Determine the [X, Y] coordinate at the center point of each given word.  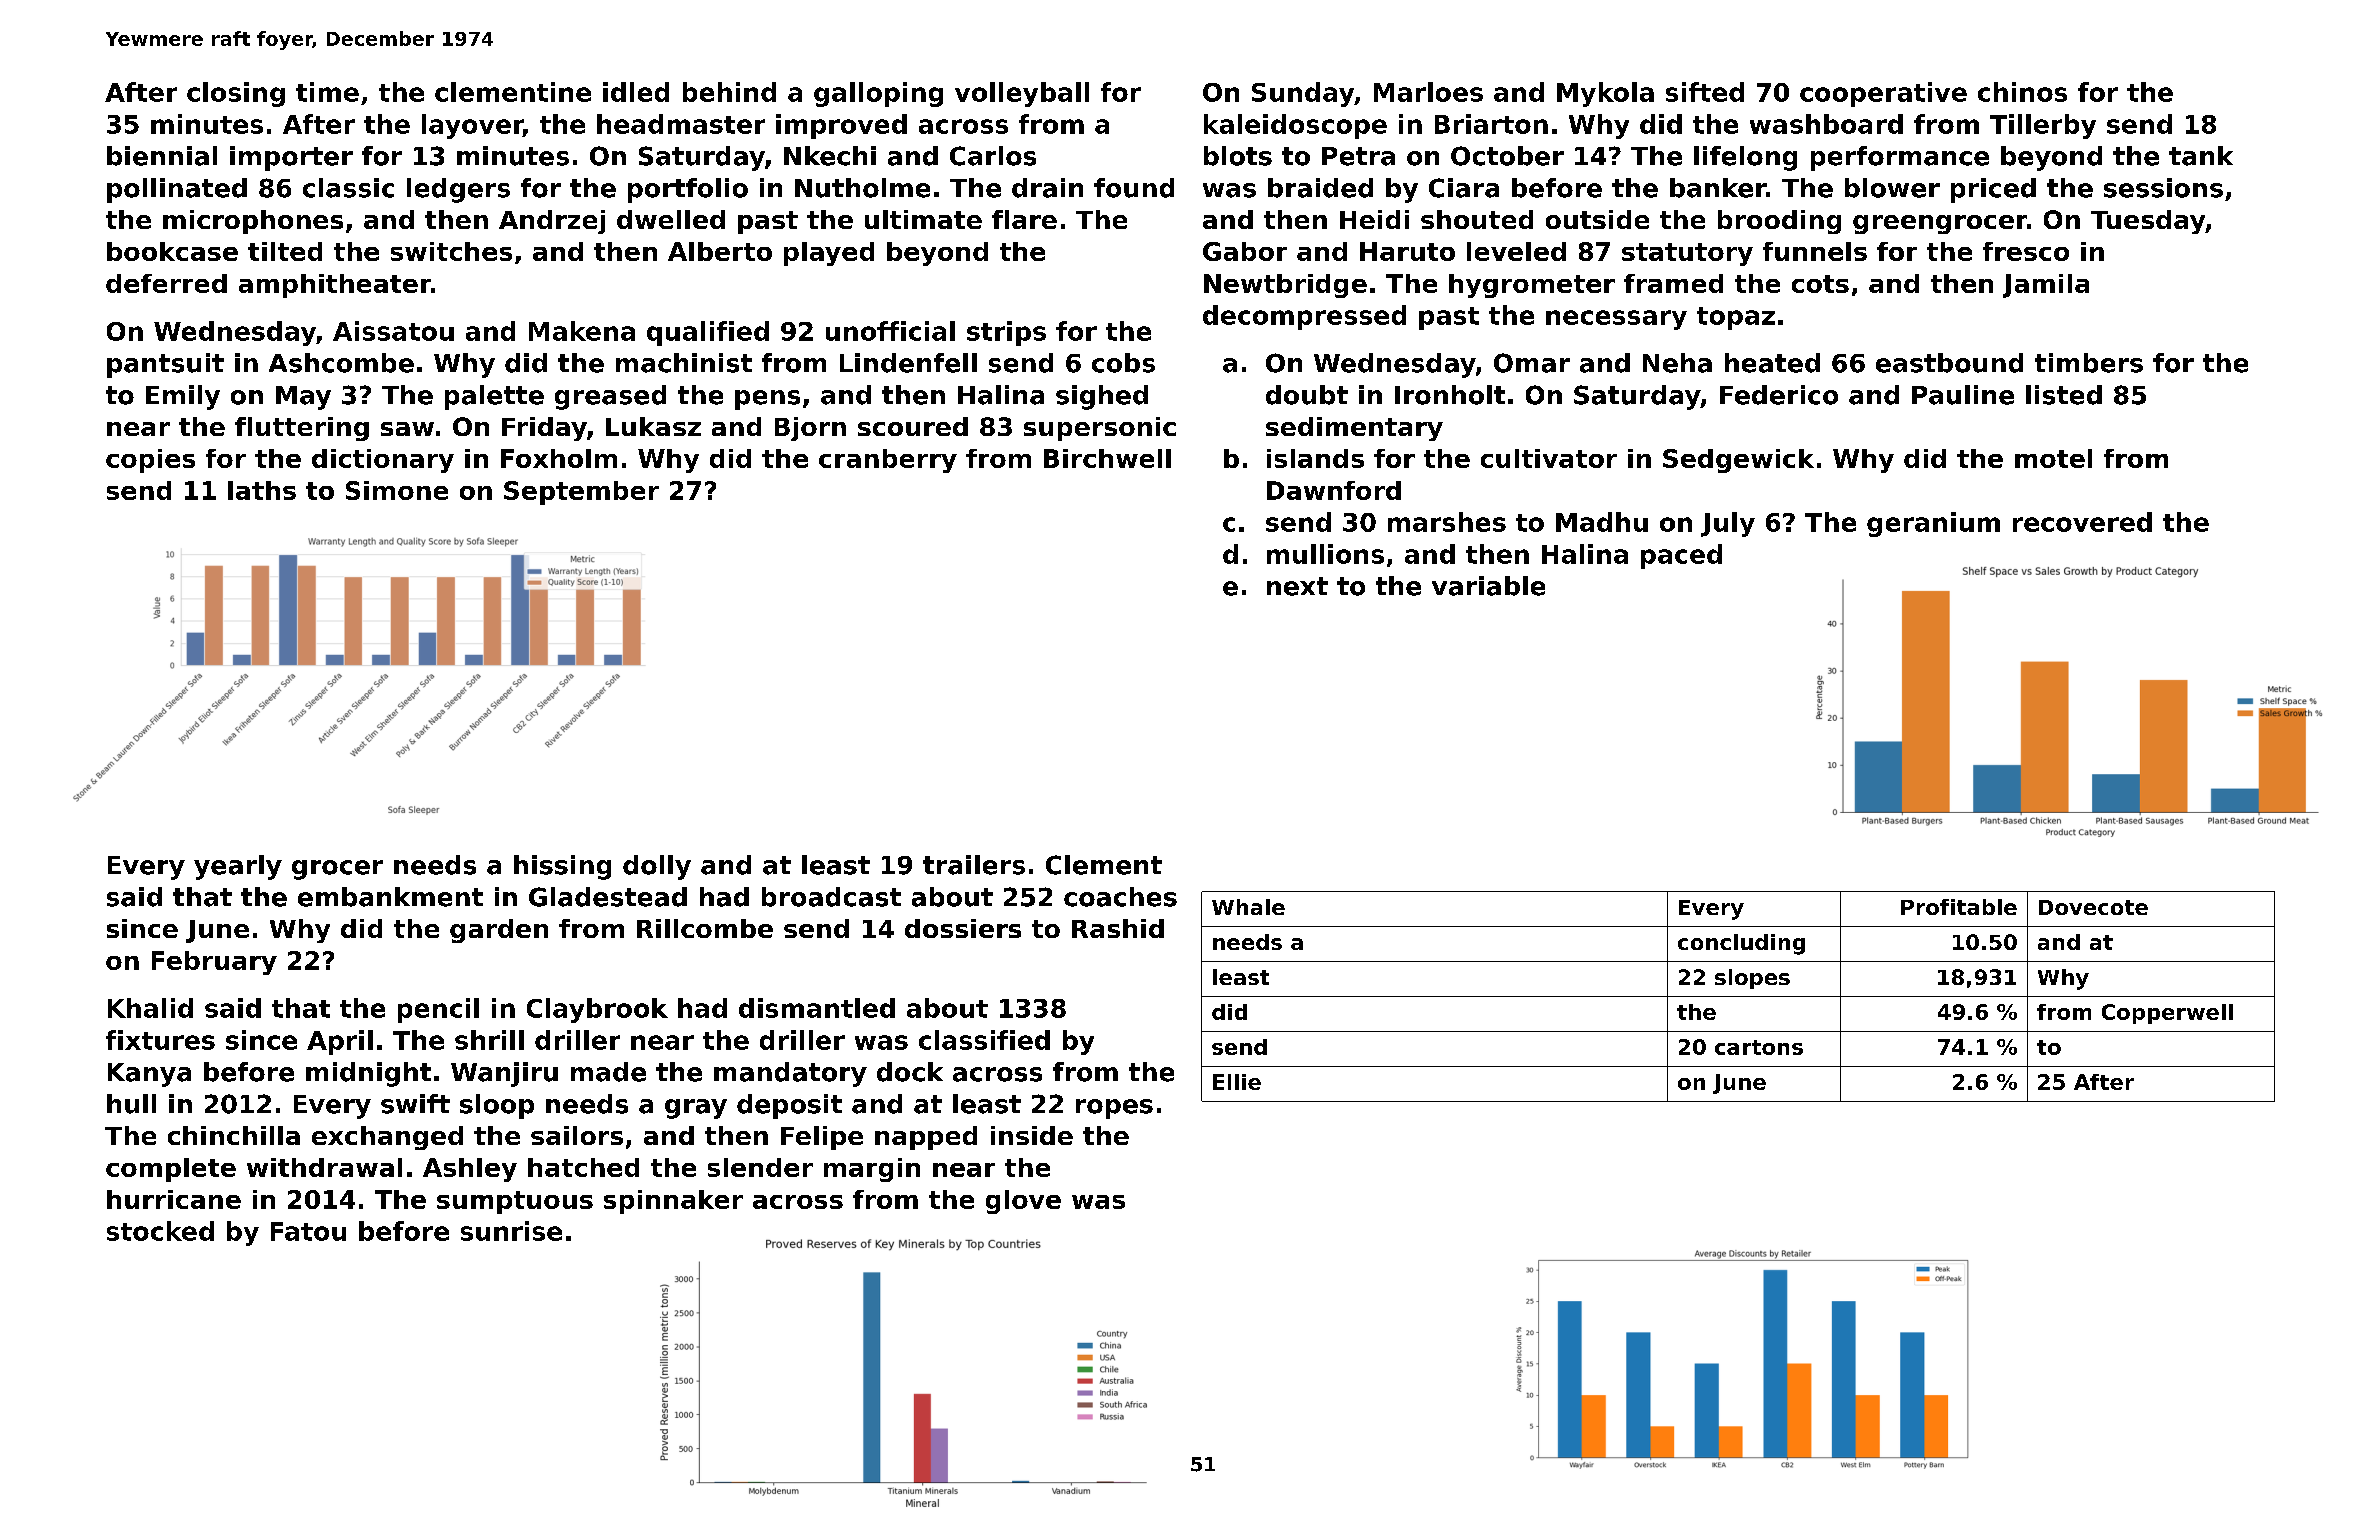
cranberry [888, 461]
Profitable [1959, 907]
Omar [1532, 363]
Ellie [1237, 1082]
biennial [162, 156]
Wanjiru [504, 1074]
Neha [1677, 363]
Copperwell [2167, 1014]
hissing [562, 867]
